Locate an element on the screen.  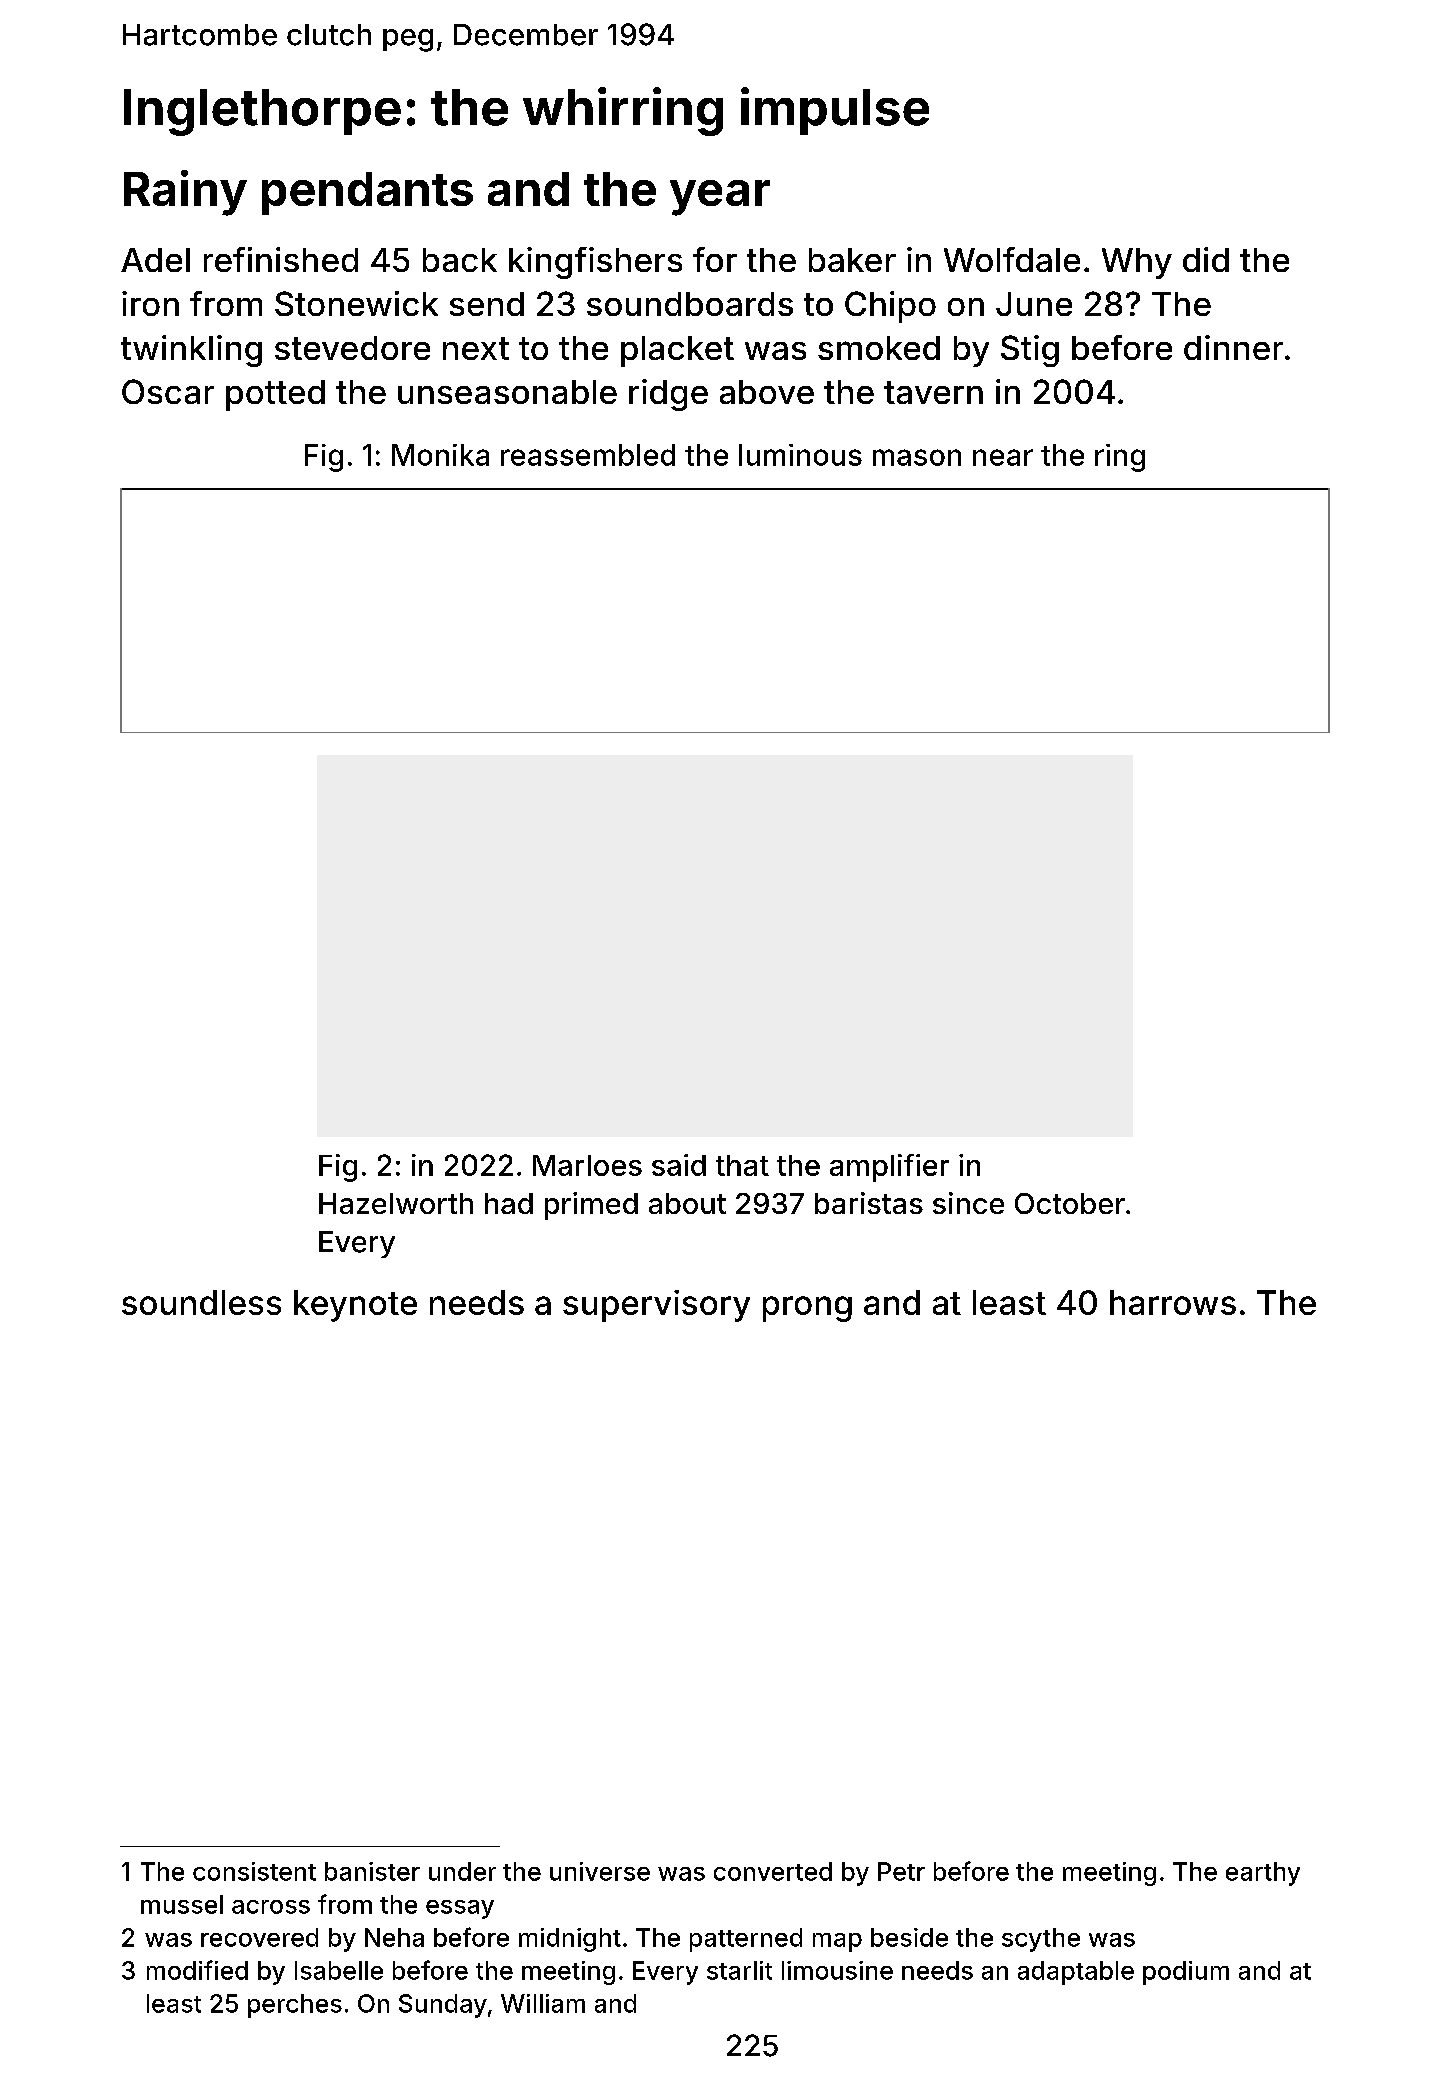
harrows is located at coordinates (1173, 1302).
